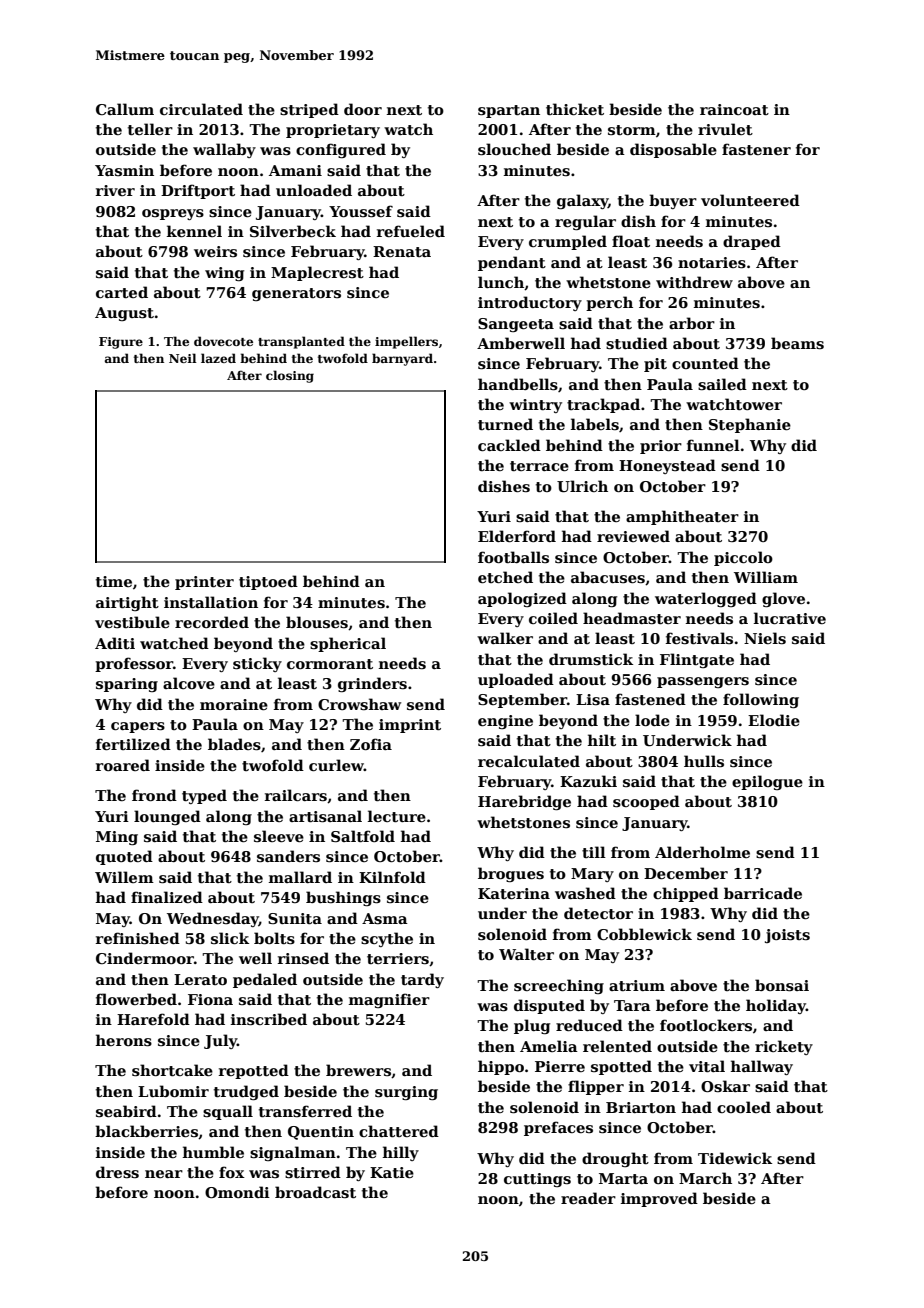  Describe the element at coordinates (361, 211) in the image. I see `Youssef` at that location.
